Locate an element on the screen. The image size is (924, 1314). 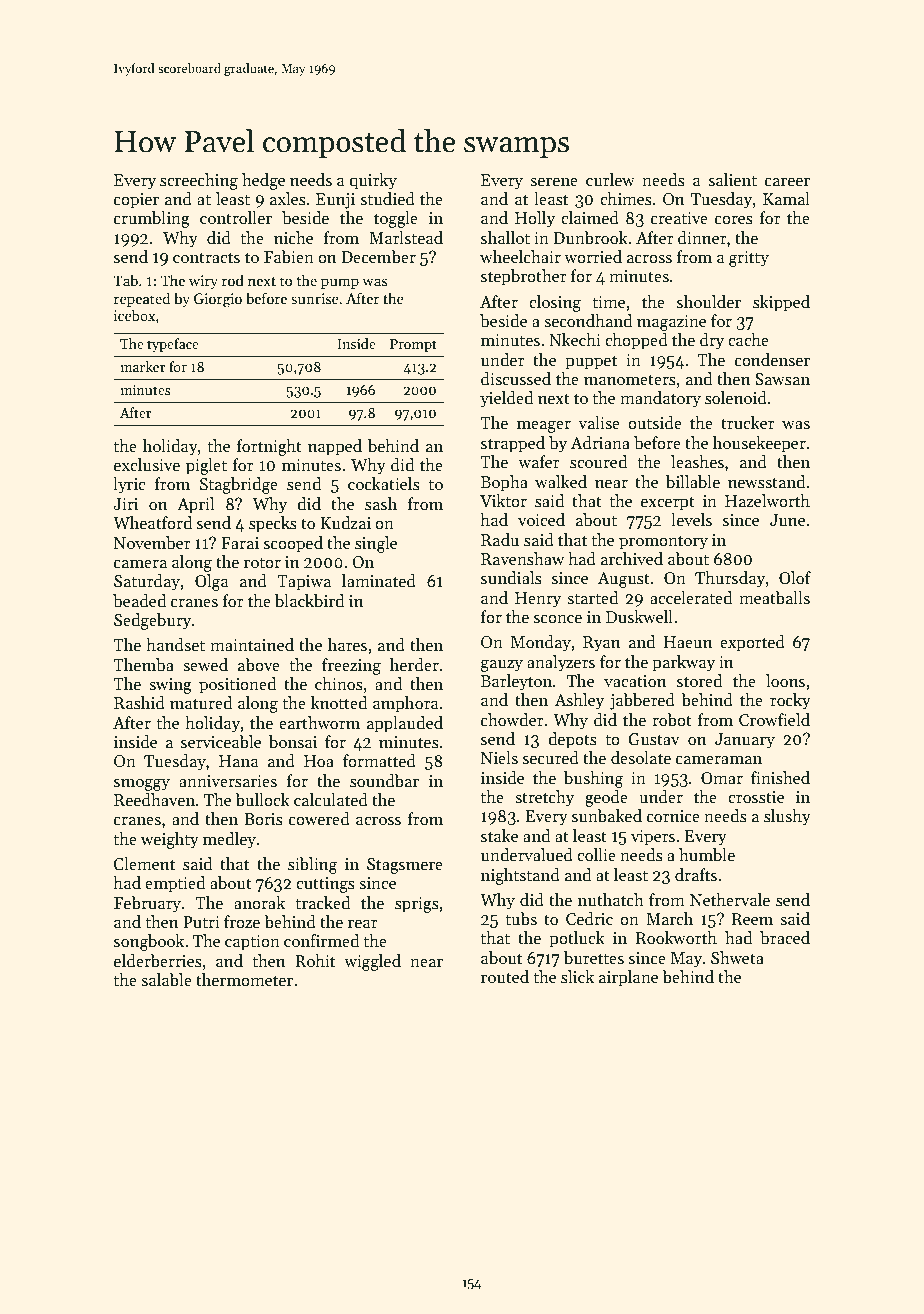
Nkechi is located at coordinates (575, 340).
